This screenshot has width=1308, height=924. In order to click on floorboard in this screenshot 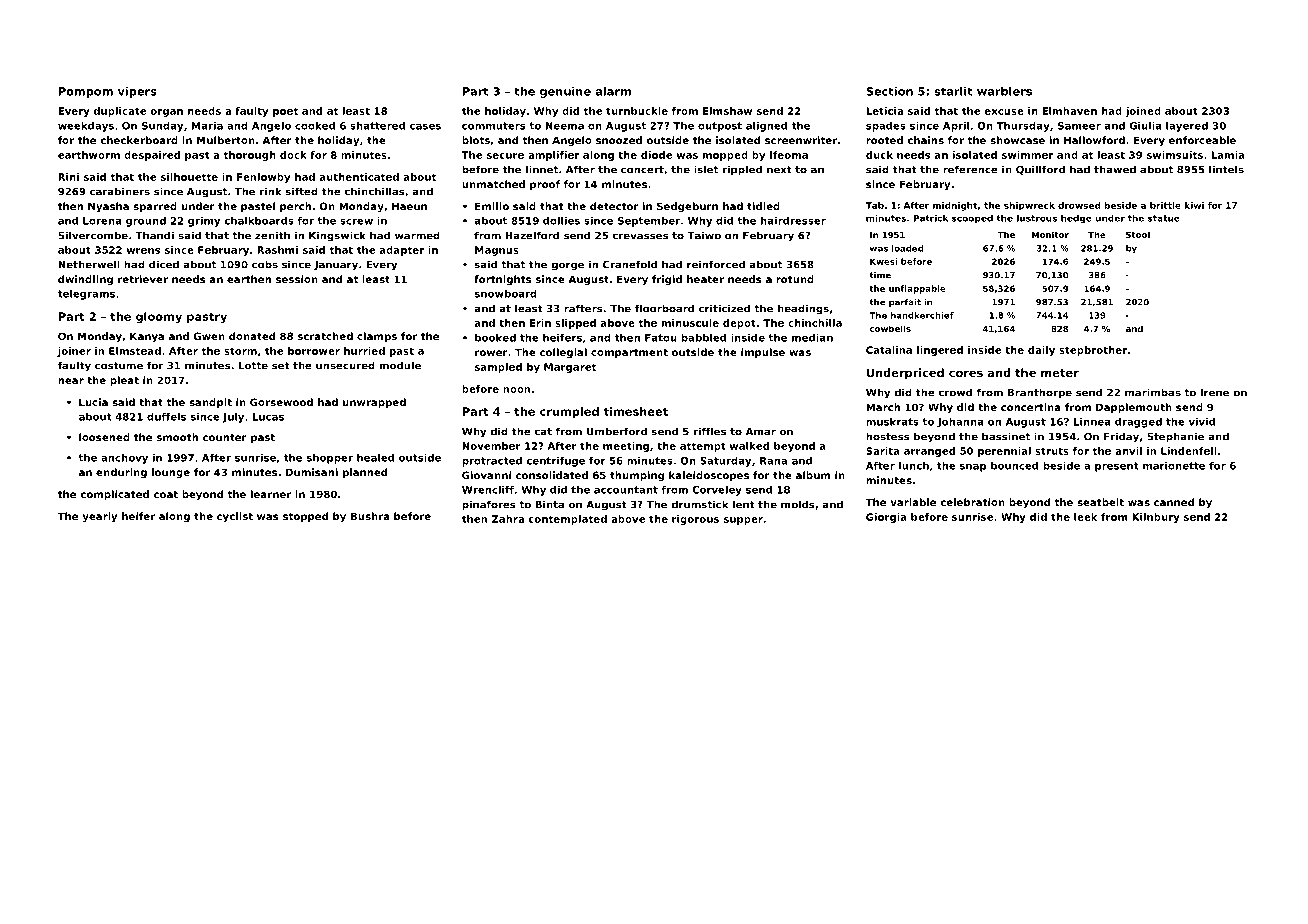, I will do `click(664, 308)`.
